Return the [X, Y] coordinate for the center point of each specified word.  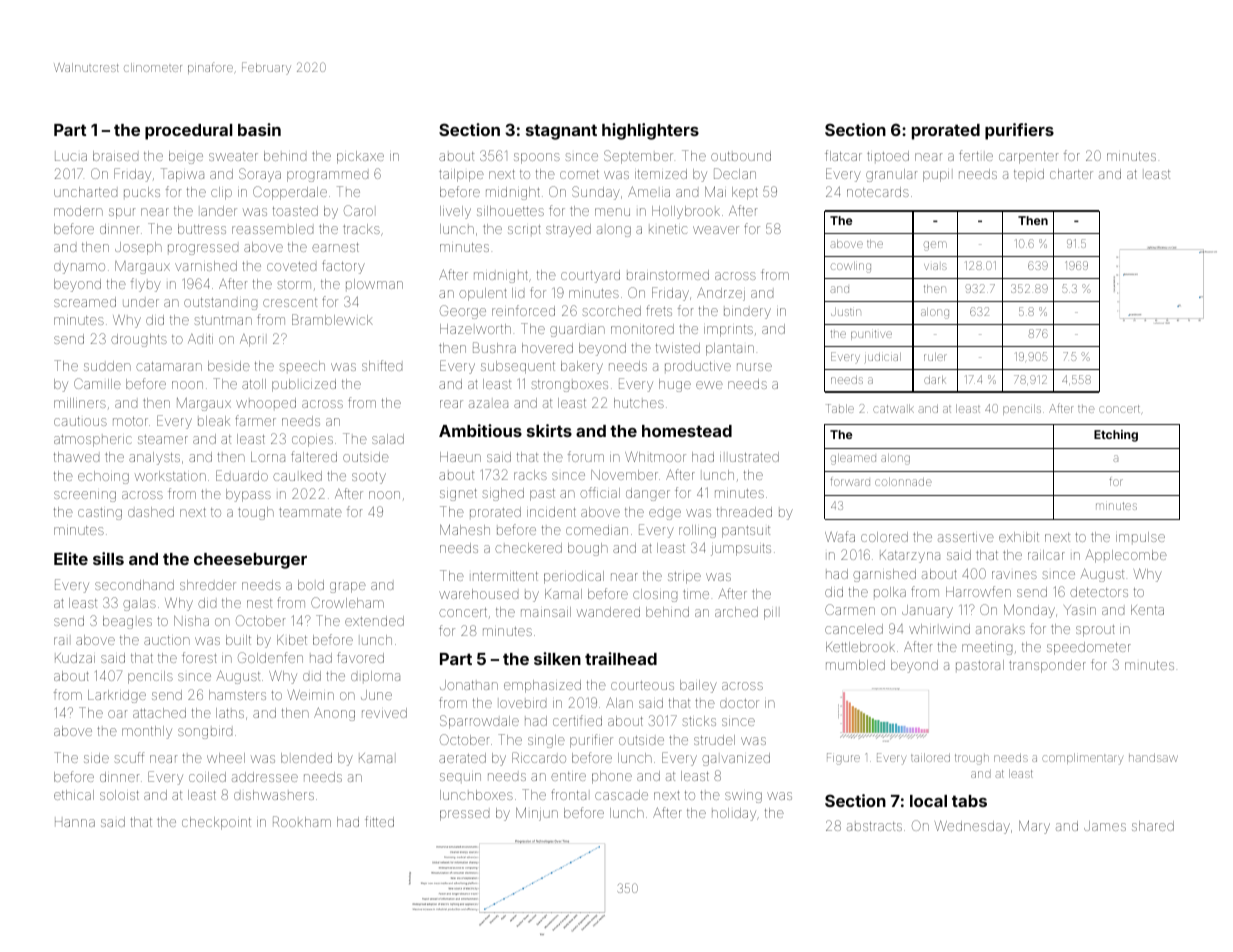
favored [360, 657]
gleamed [853, 459]
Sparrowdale [479, 722]
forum [586, 456]
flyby [146, 285]
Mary [1034, 827]
